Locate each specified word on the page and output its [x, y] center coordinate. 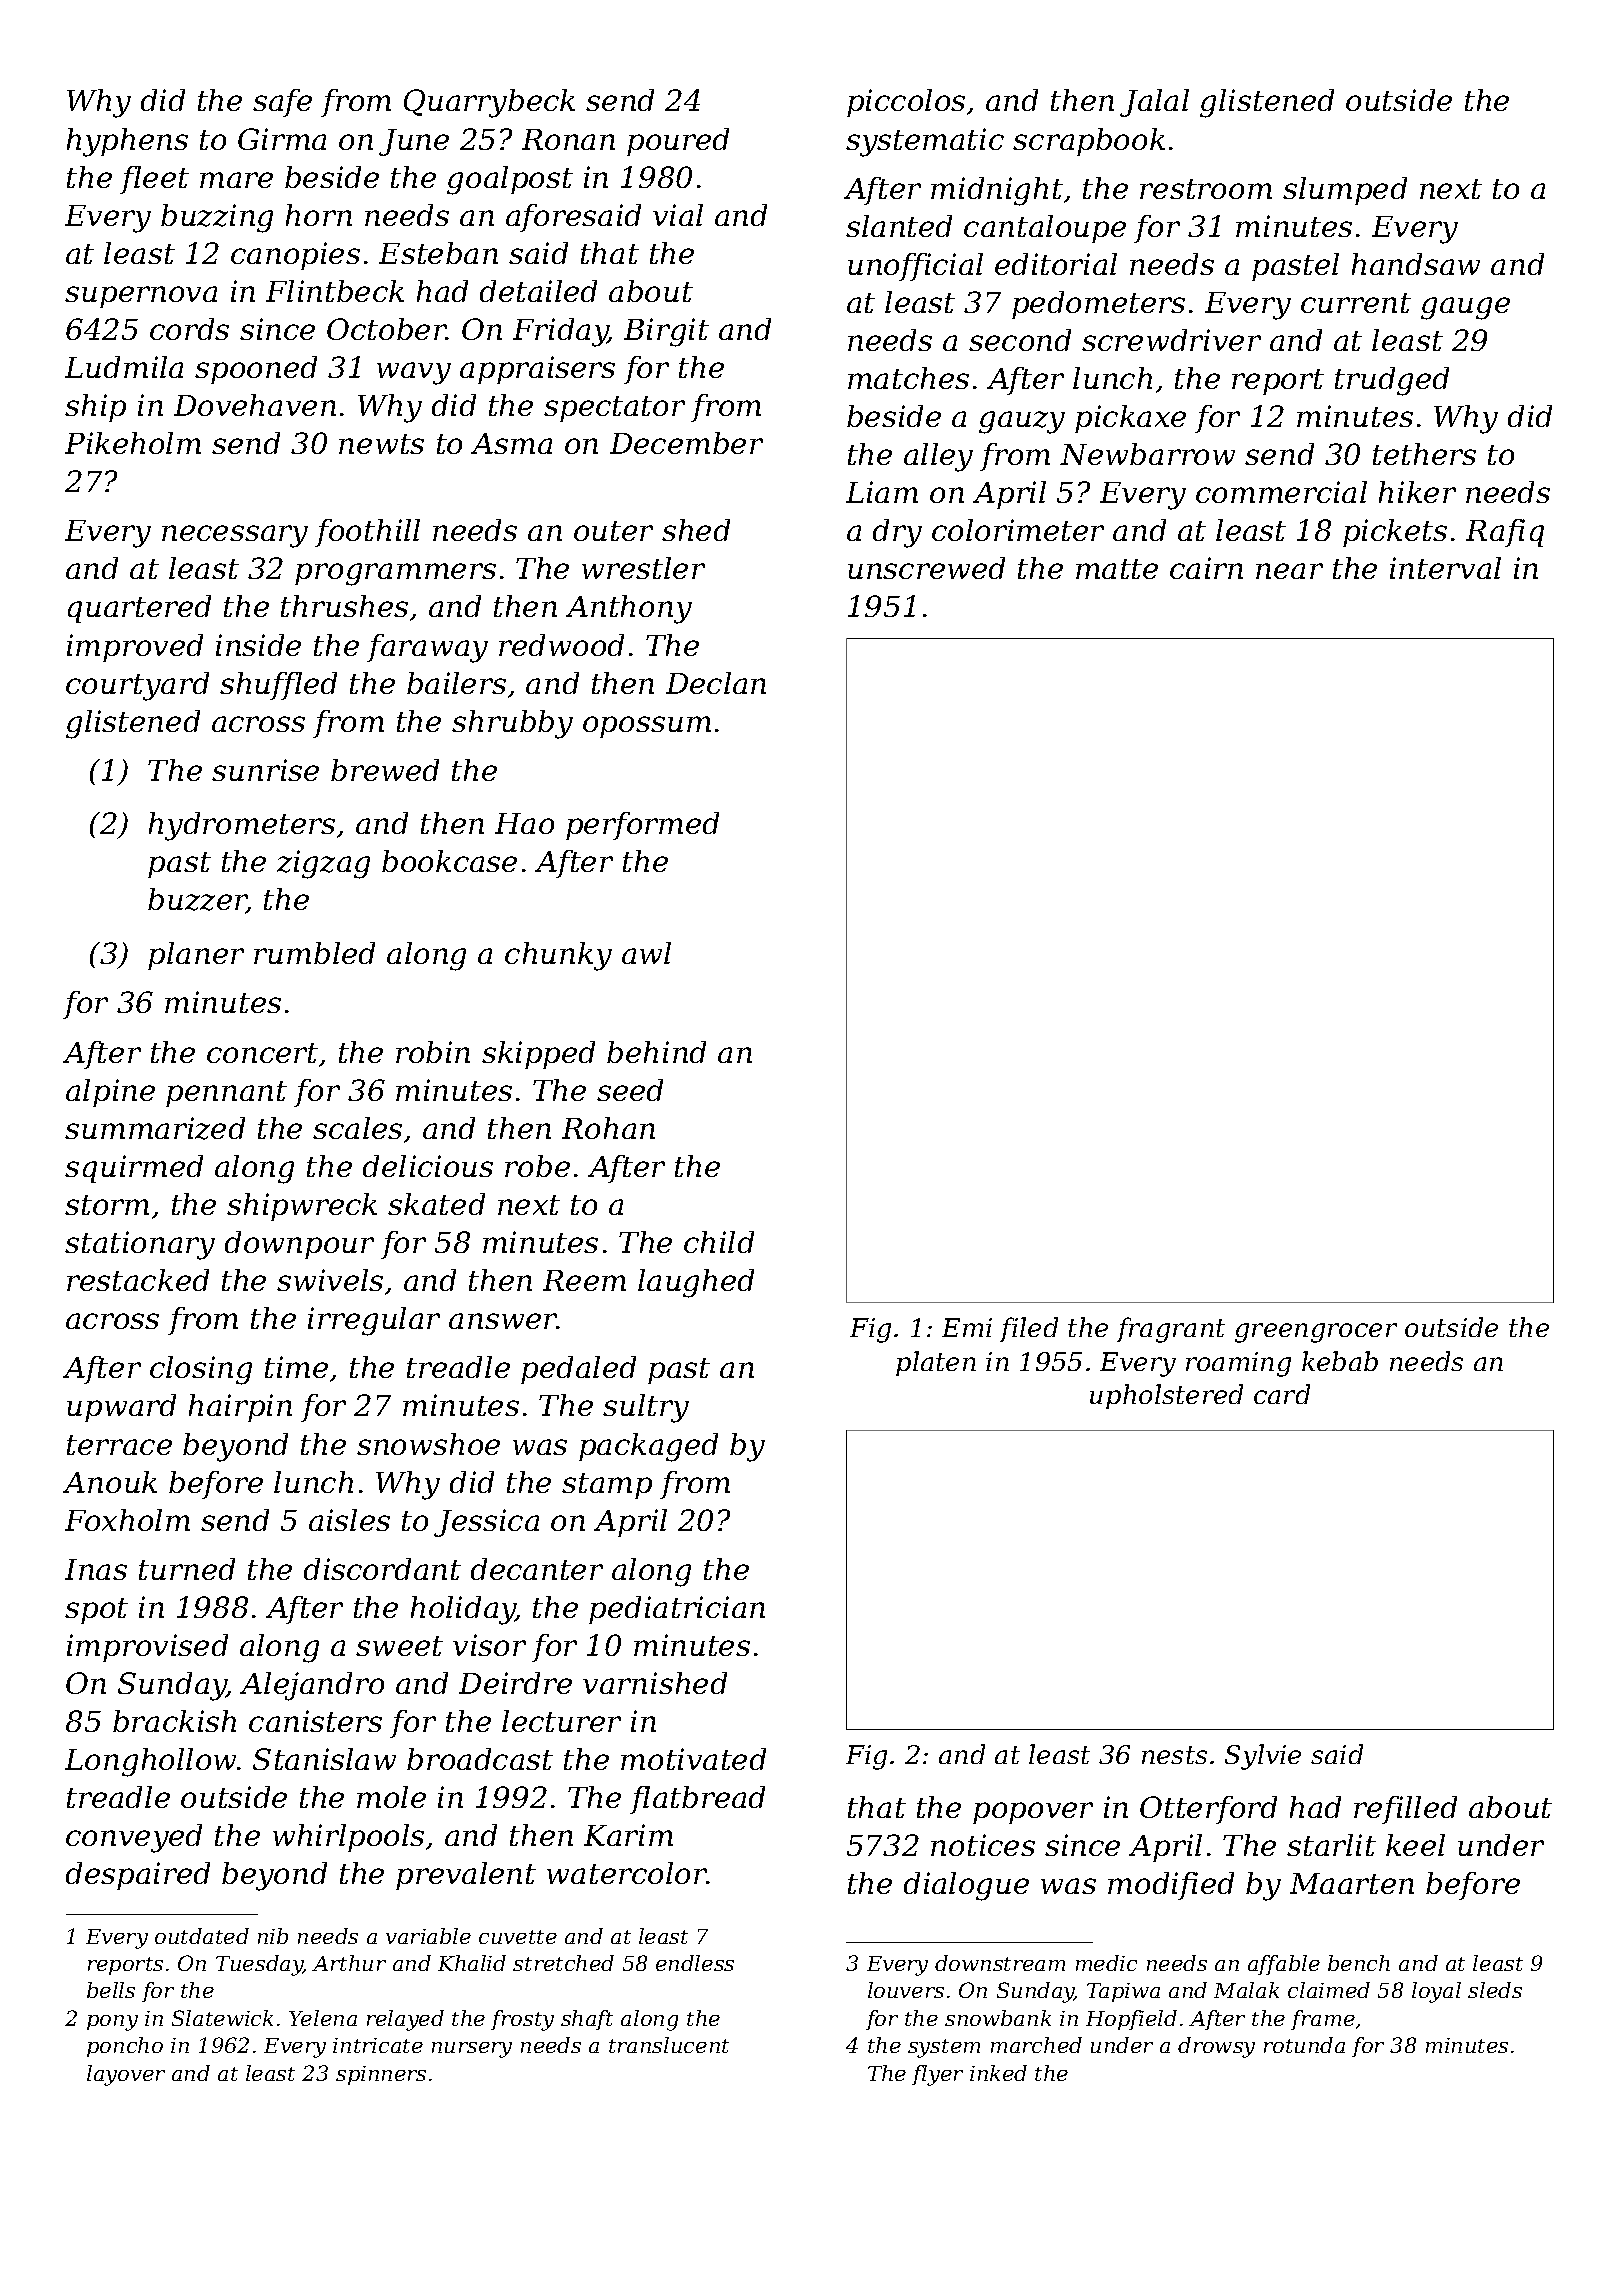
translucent [669, 2045]
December [686, 443]
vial [678, 215]
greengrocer [1316, 1333]
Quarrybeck [489, 103]
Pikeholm [133, 443]
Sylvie [1263, 1757]
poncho [125, 2047]
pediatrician [677, 1610]
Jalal [1154, 103]
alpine [110, 1093]
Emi [967, 1327]
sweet [399, 1646]
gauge [1465, 308]
